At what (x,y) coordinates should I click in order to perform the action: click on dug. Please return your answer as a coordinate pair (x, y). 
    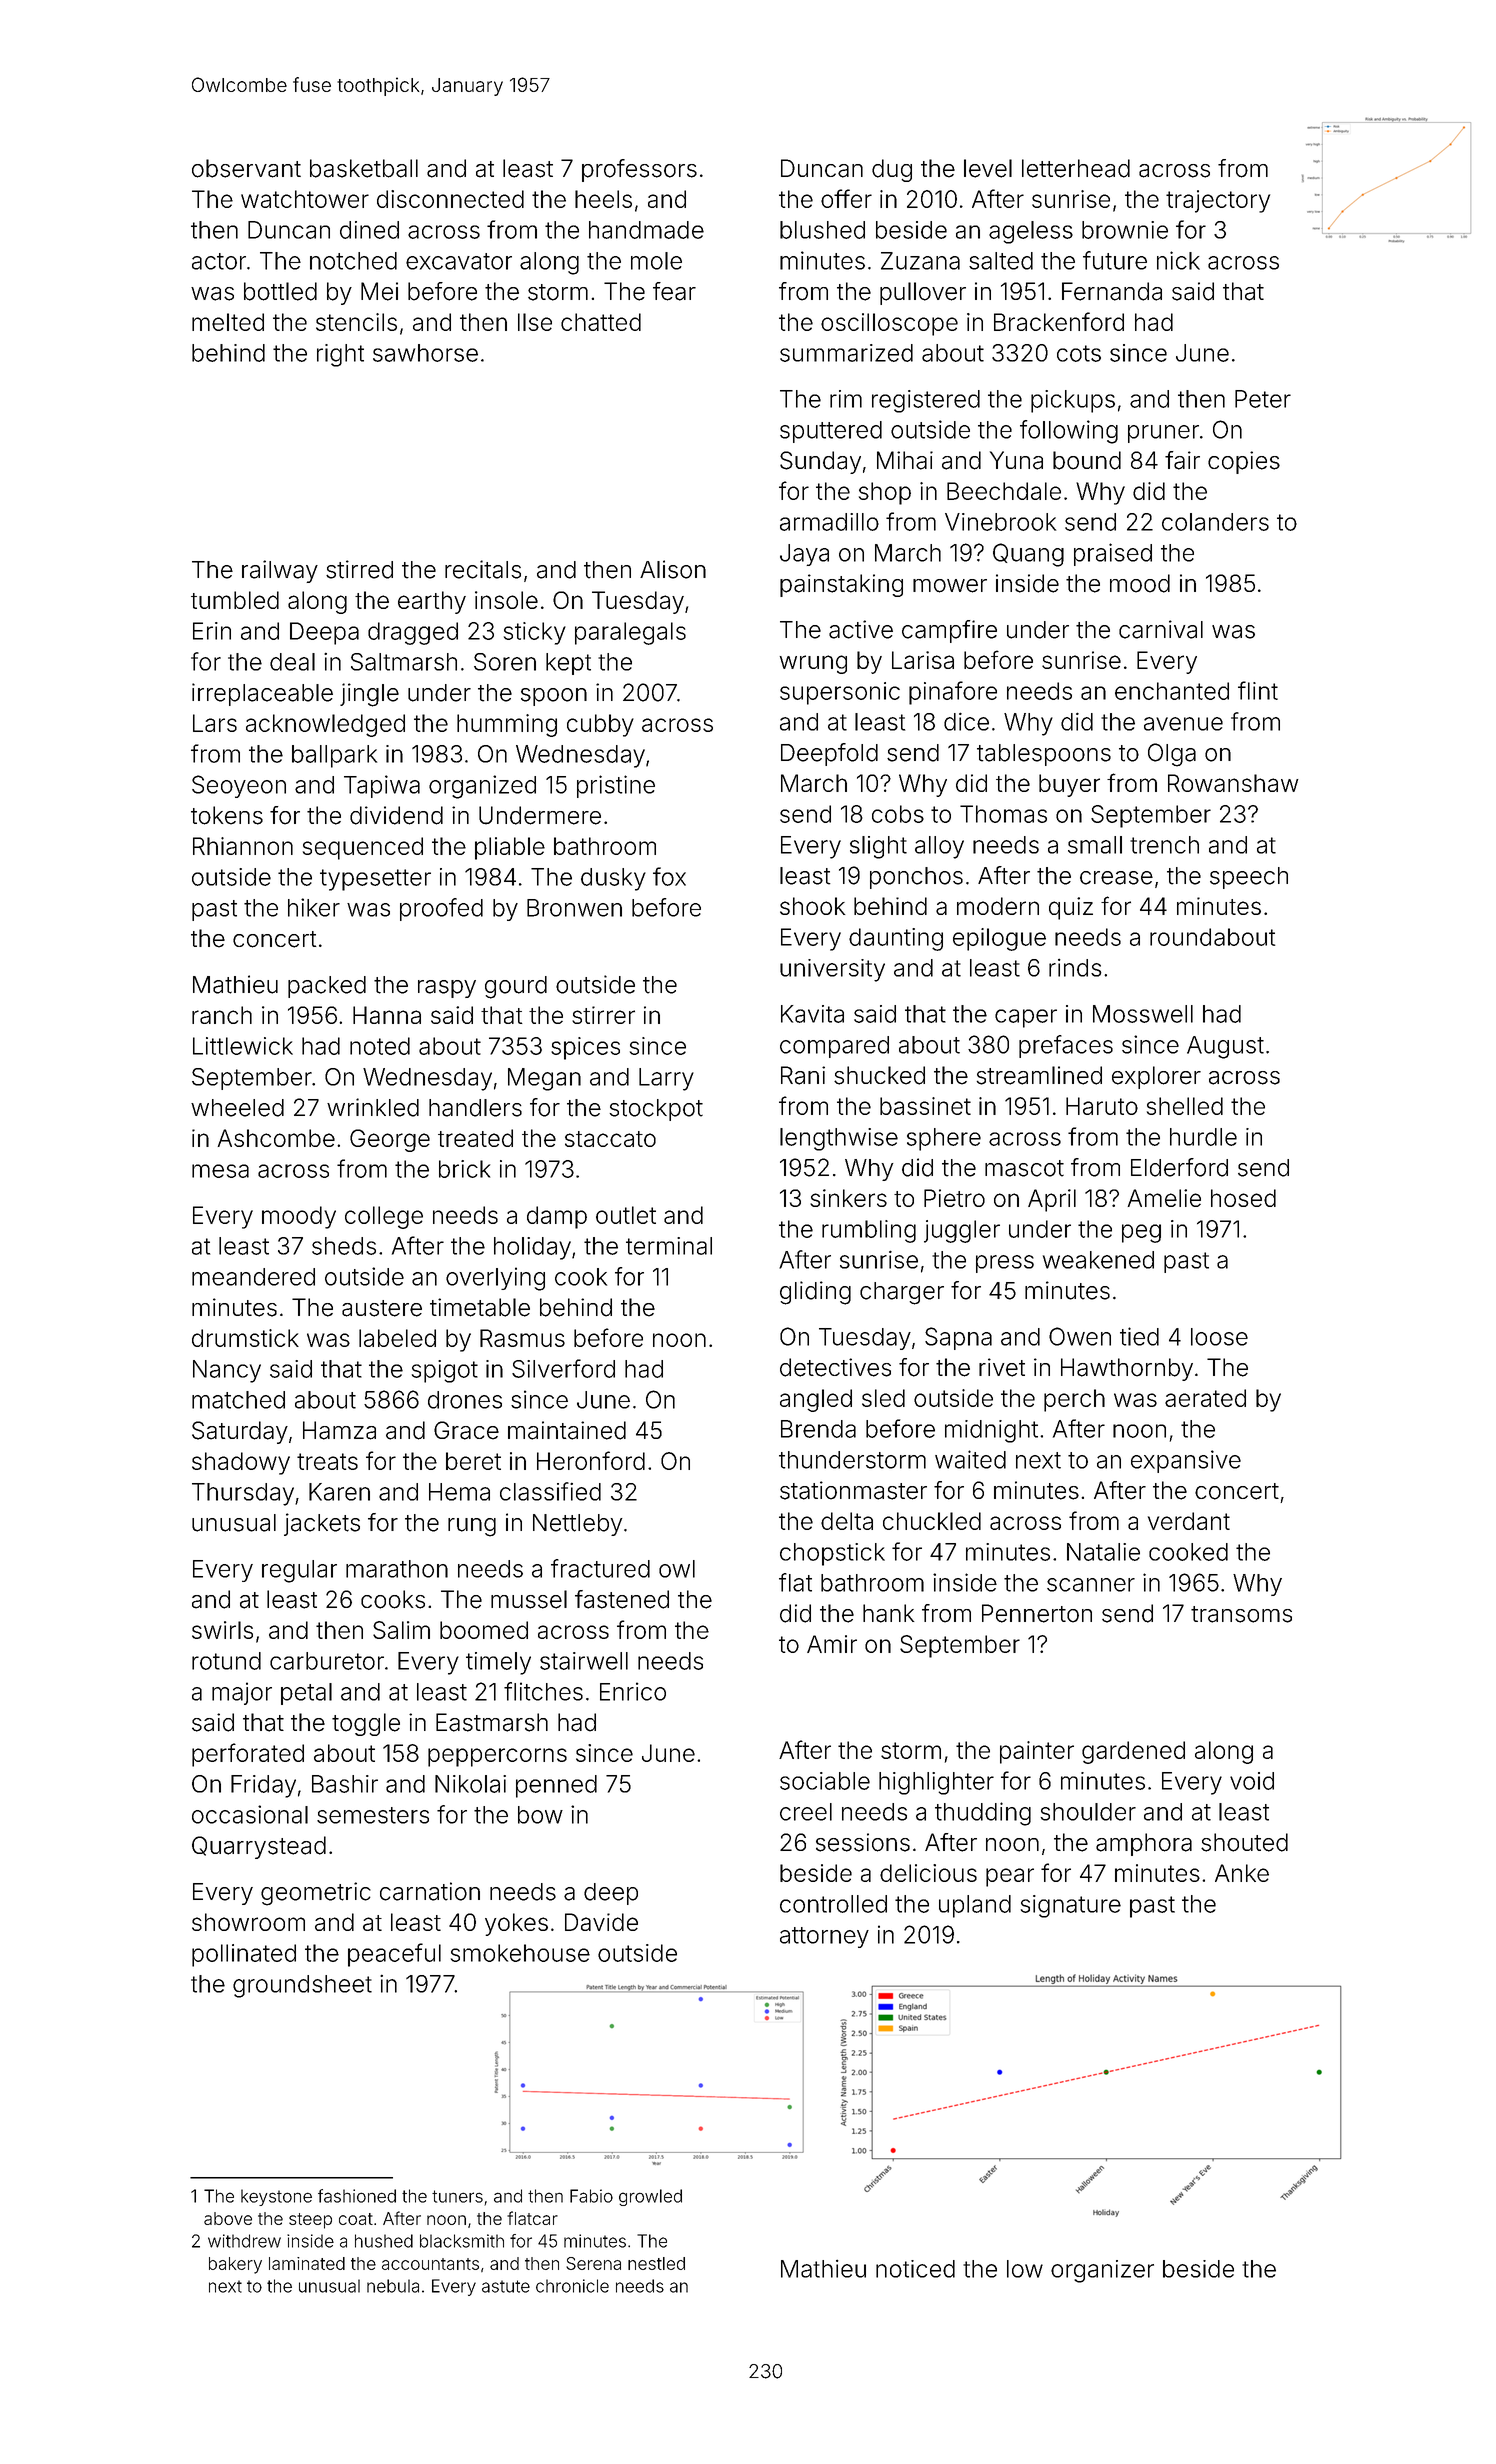
    Looking at the image, I should click on (892, 170).
